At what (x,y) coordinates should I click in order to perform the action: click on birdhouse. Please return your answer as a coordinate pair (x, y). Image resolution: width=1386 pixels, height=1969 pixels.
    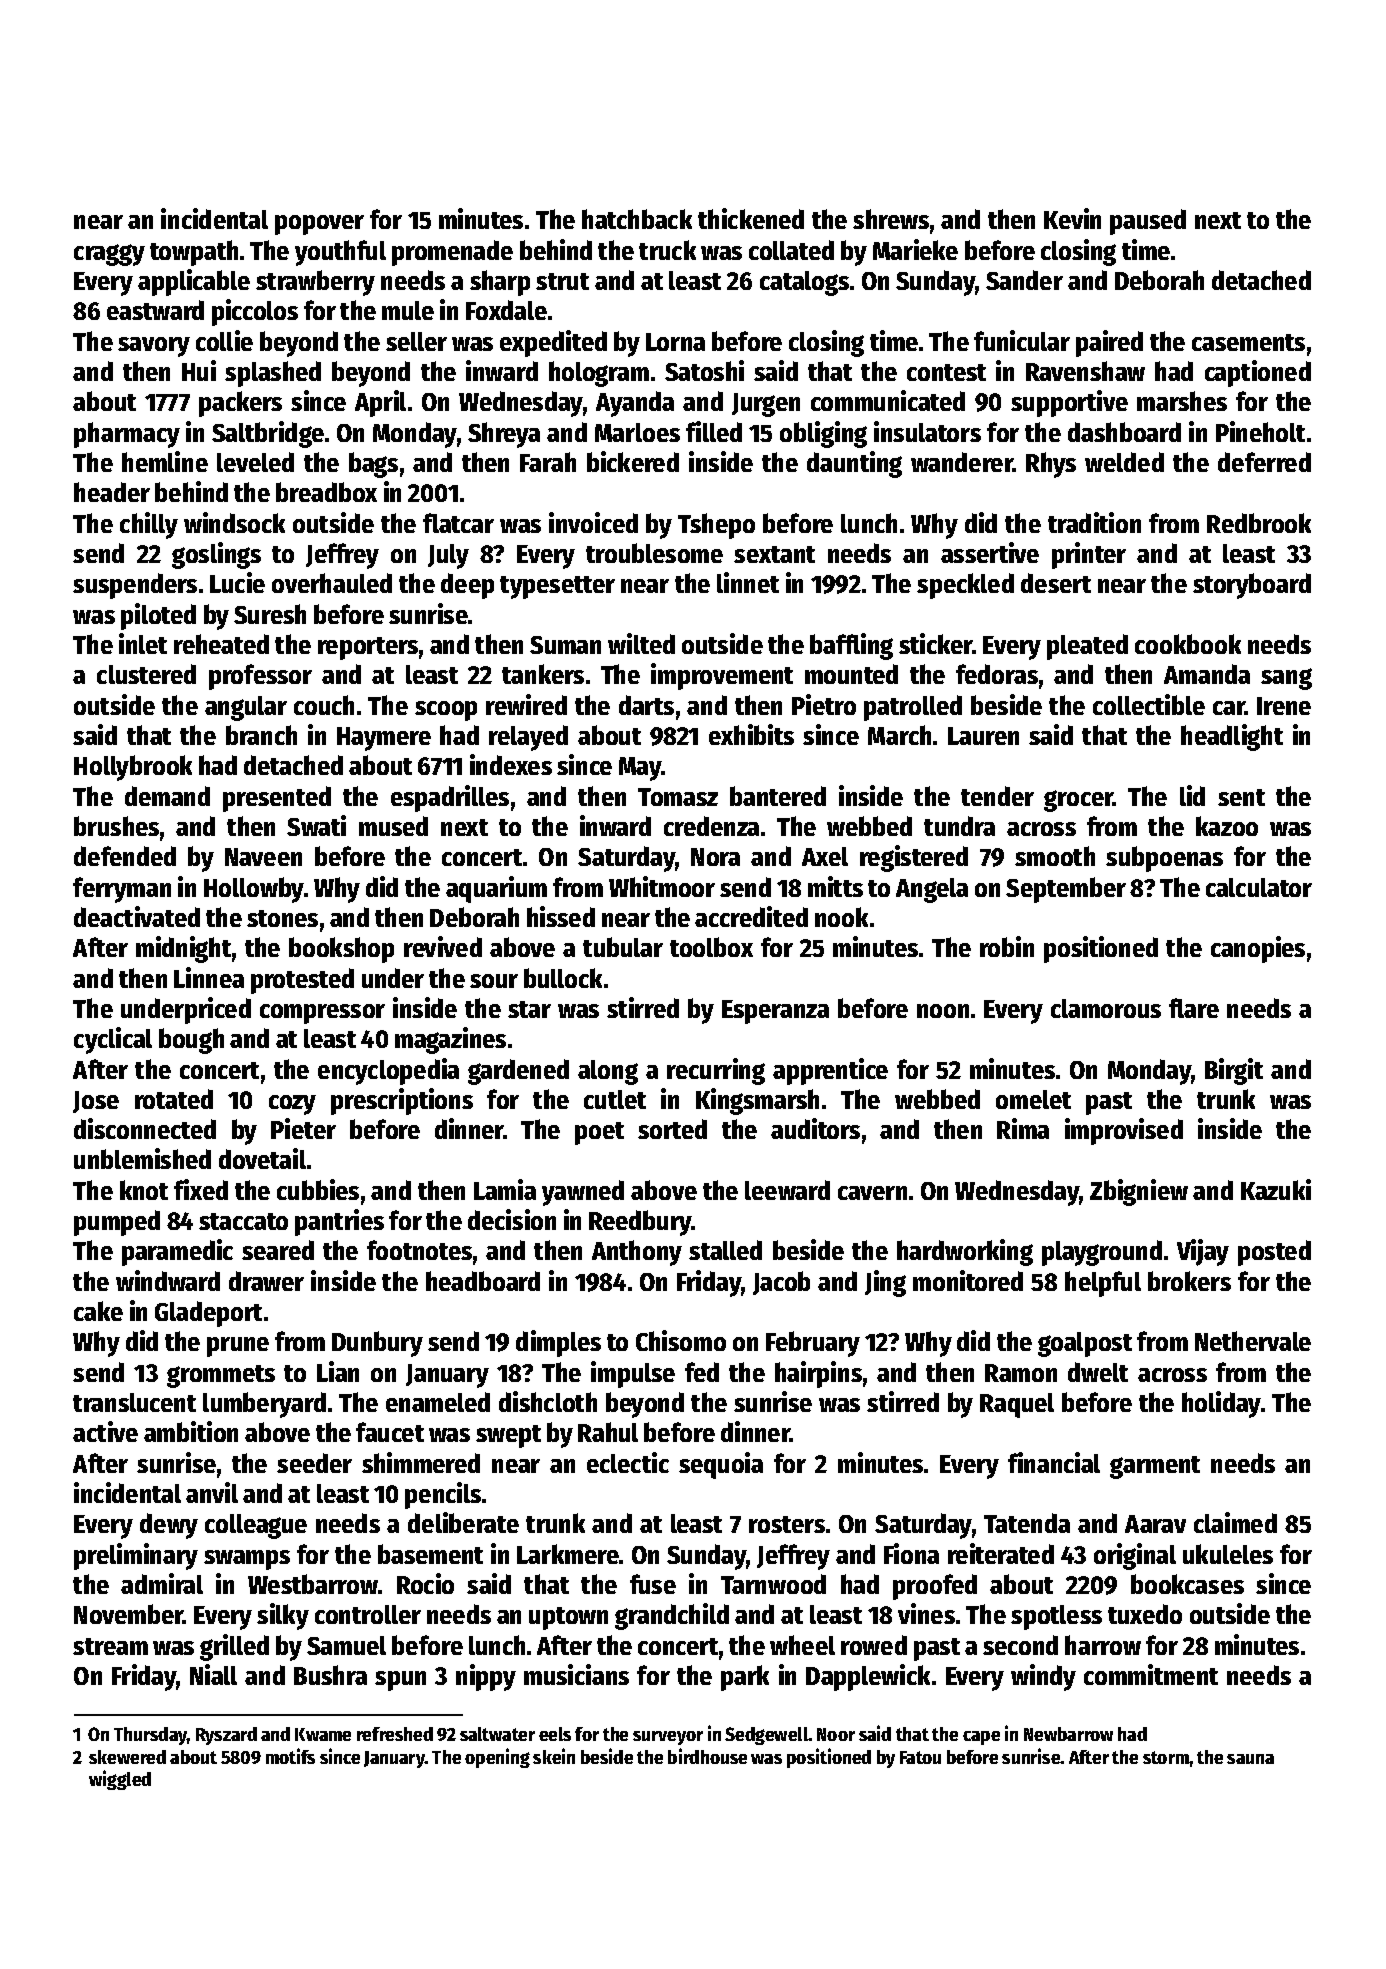
    Looking at the image, I should click on (707, 1756).
